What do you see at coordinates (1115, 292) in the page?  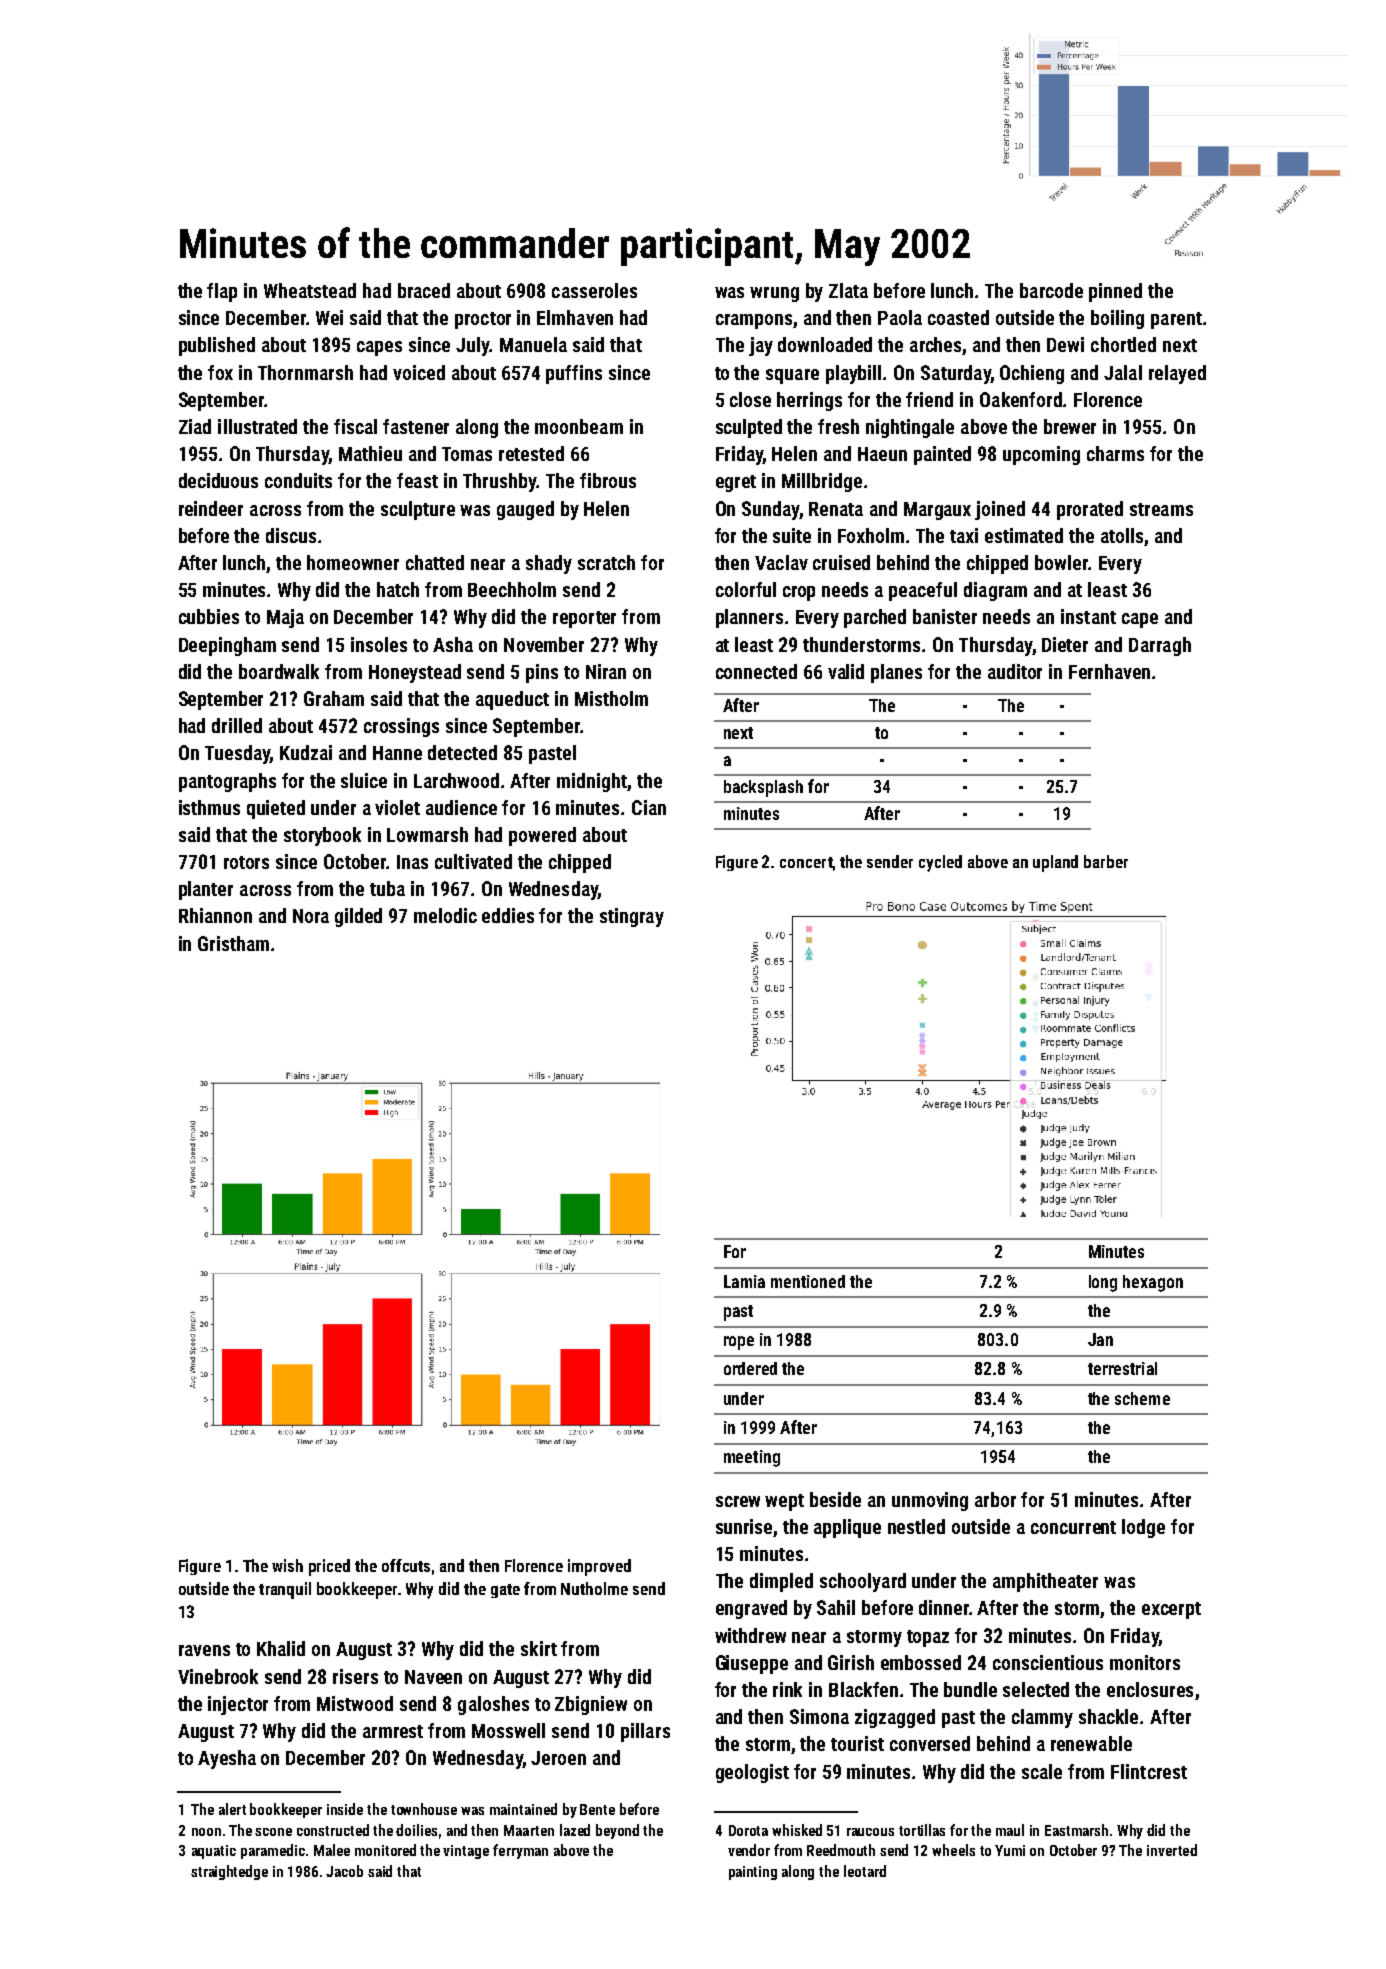 I see `pinned` at bounding box center [1115, 292].
